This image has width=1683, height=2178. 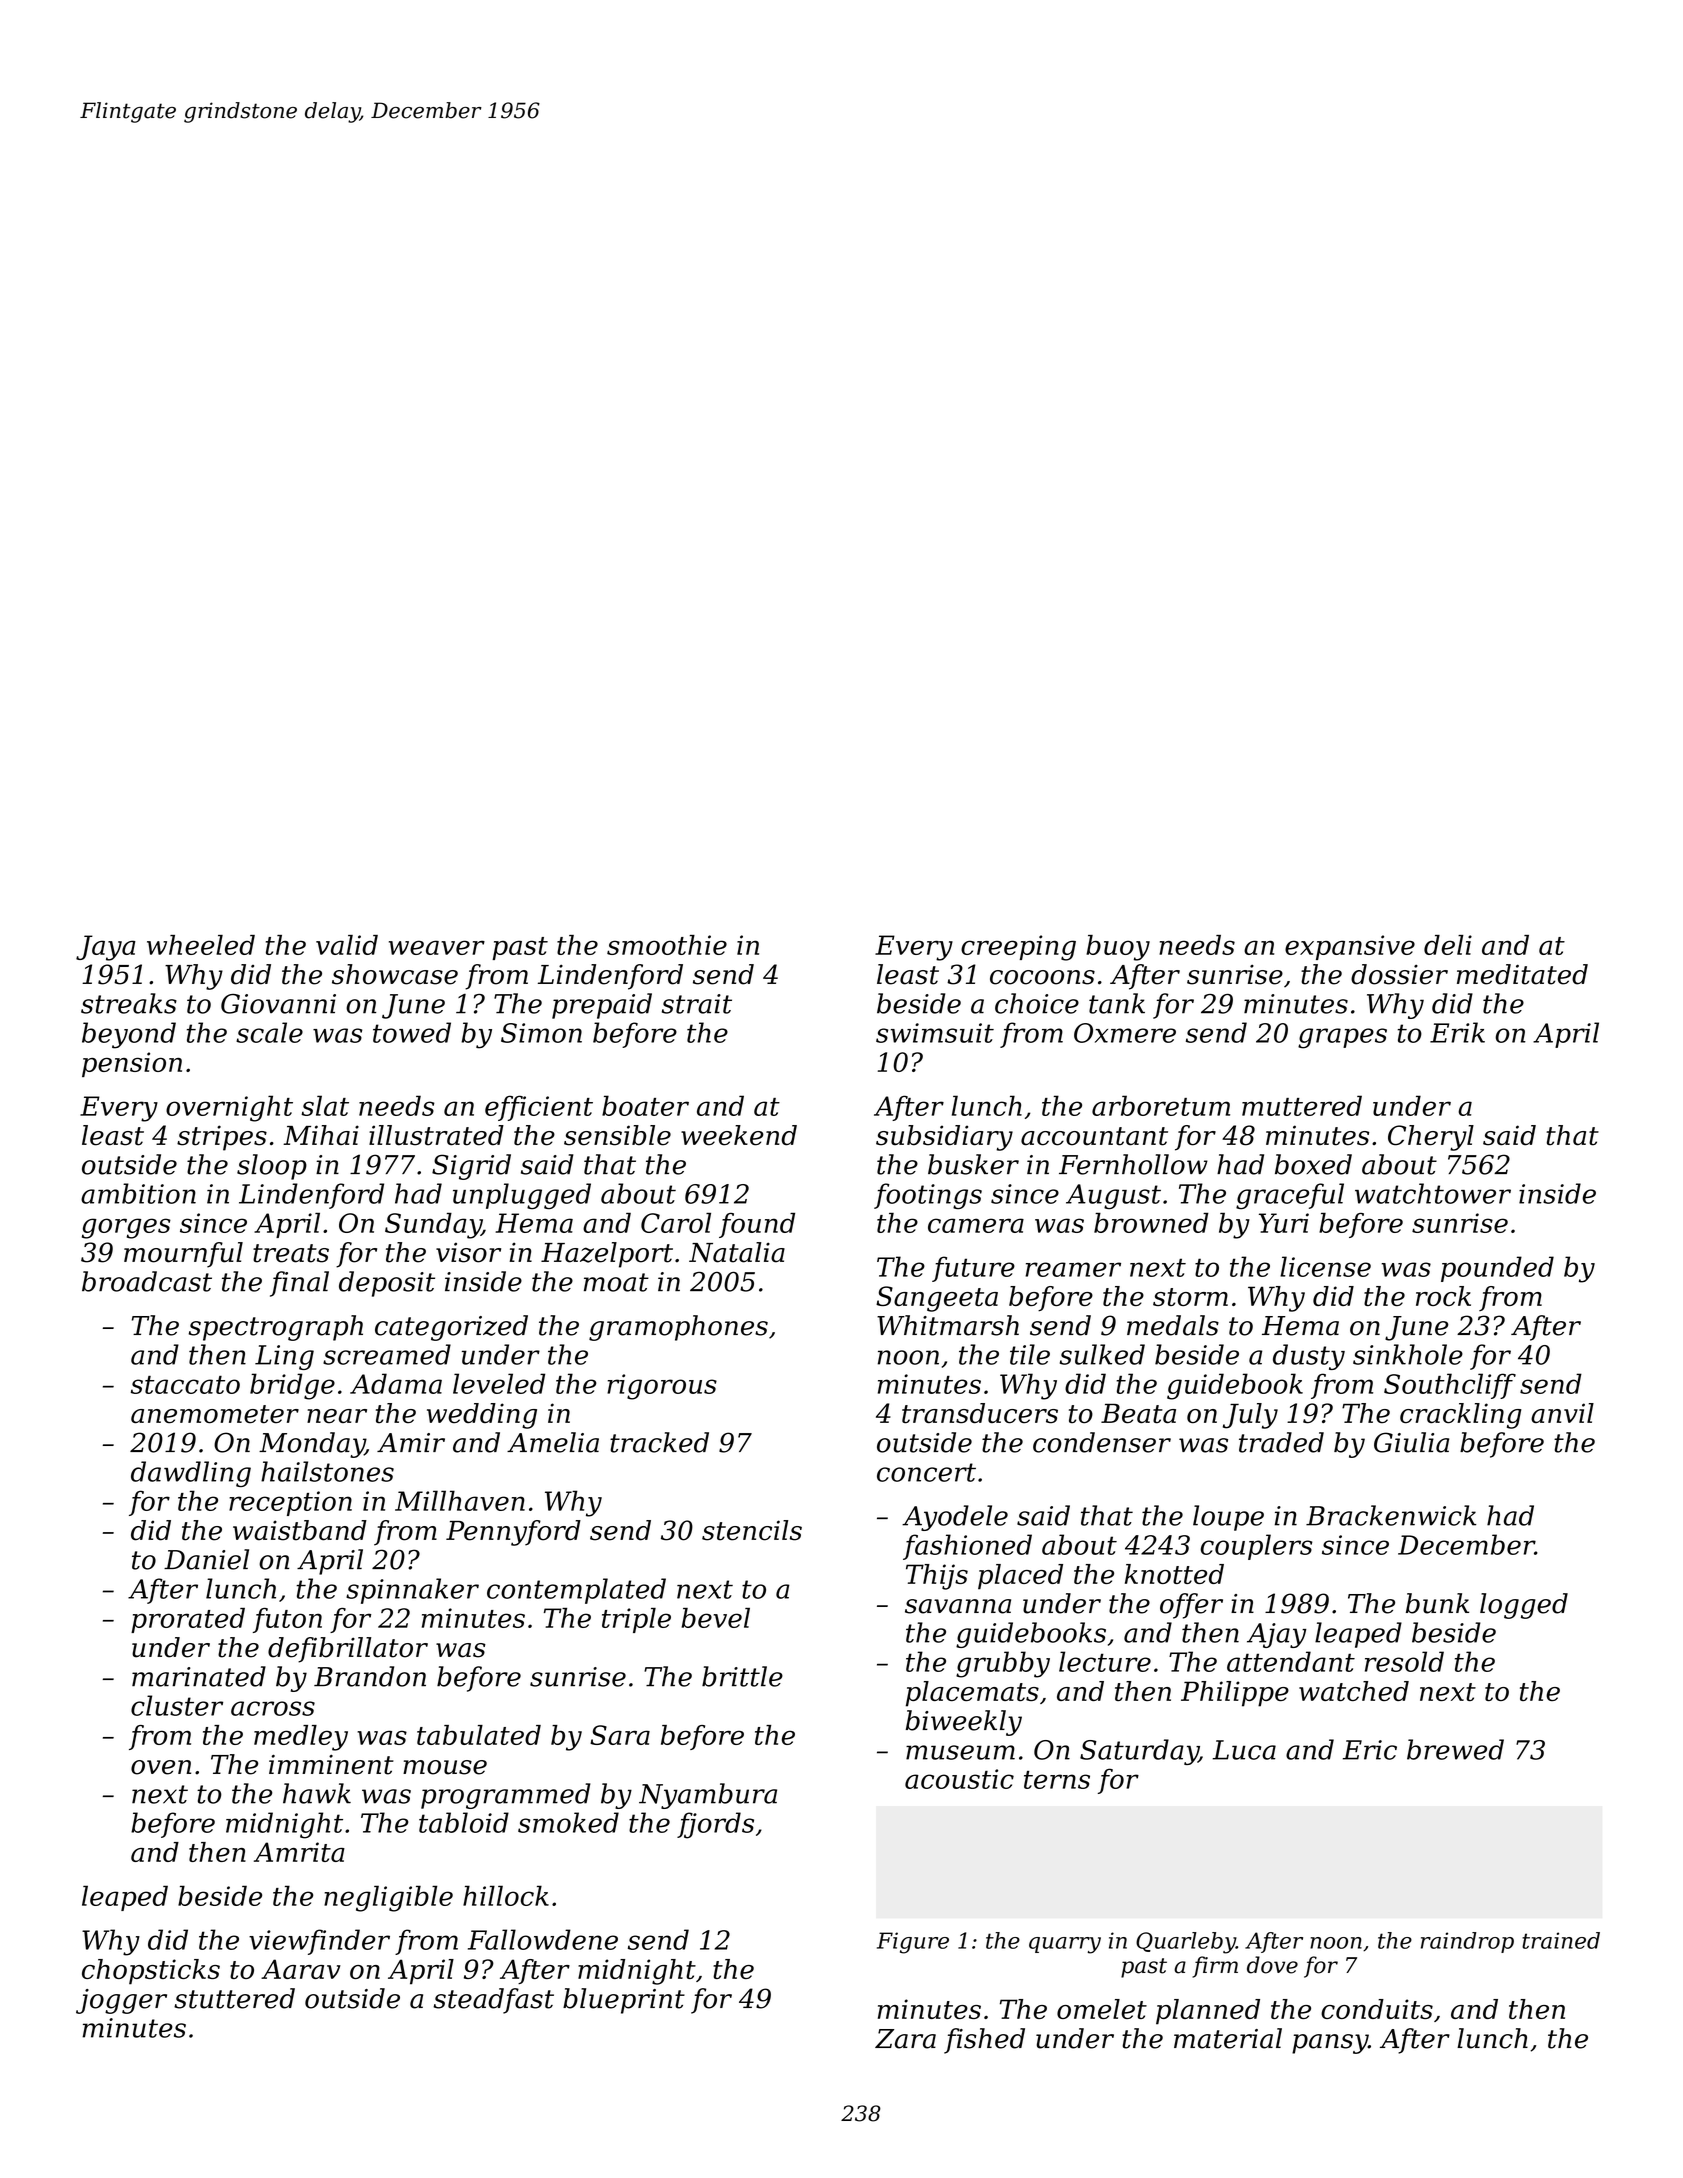 I want to click on Daniel, so click(x=206, y=1559).
